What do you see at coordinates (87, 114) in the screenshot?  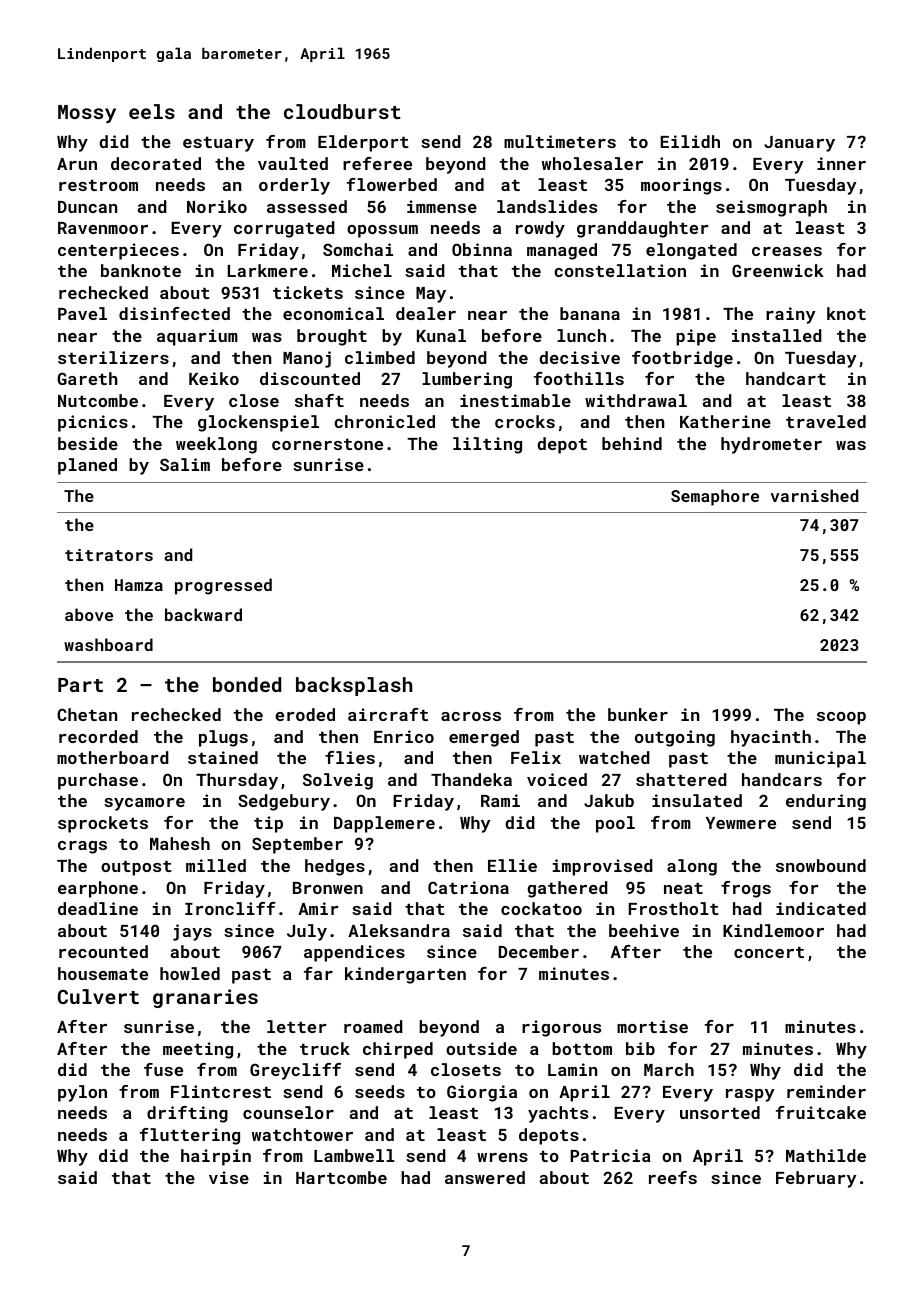 I see `Mossy` at bounding box center [87, 114].
